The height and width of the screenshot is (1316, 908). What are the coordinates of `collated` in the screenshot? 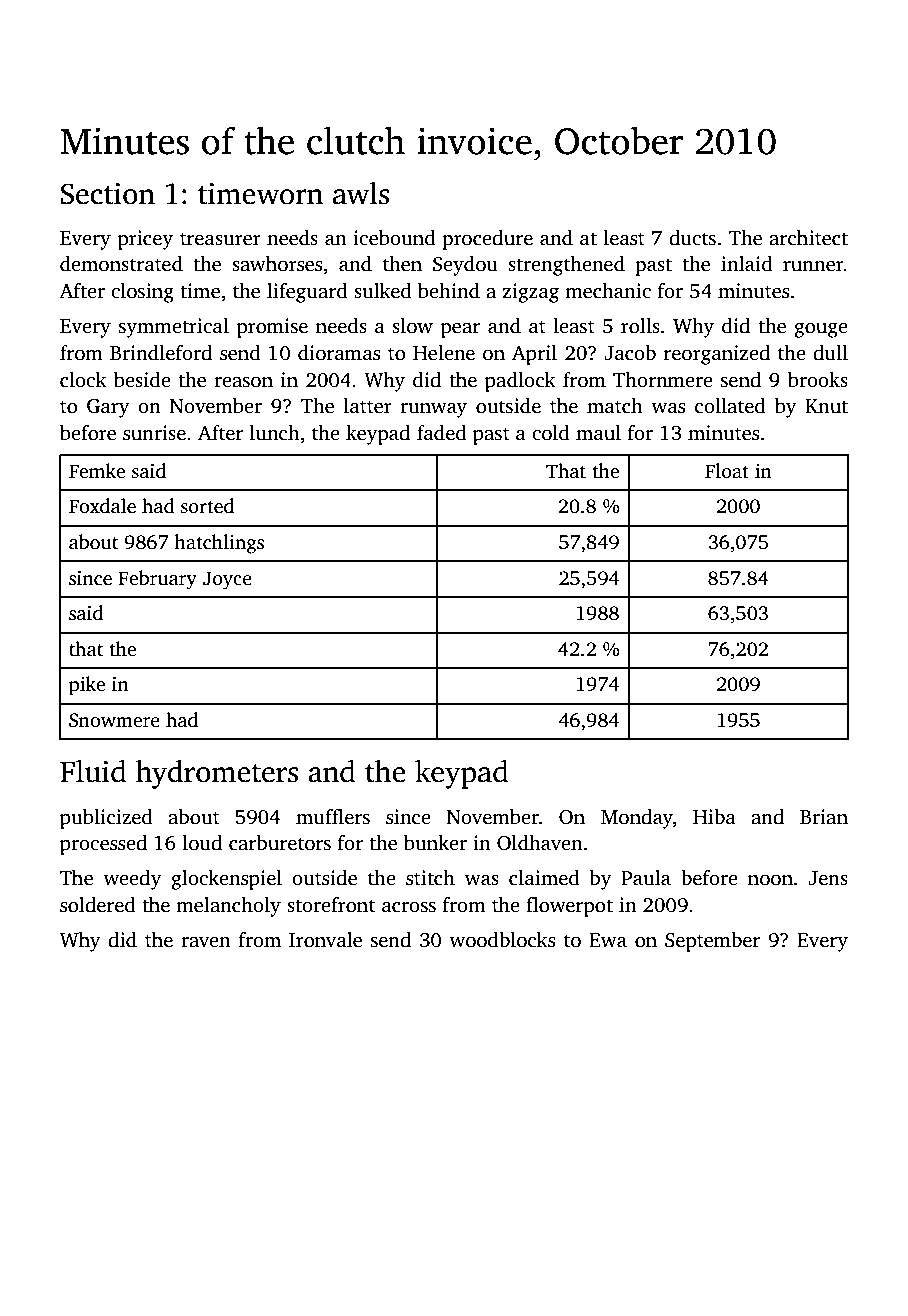 It's located at (730, 406).
